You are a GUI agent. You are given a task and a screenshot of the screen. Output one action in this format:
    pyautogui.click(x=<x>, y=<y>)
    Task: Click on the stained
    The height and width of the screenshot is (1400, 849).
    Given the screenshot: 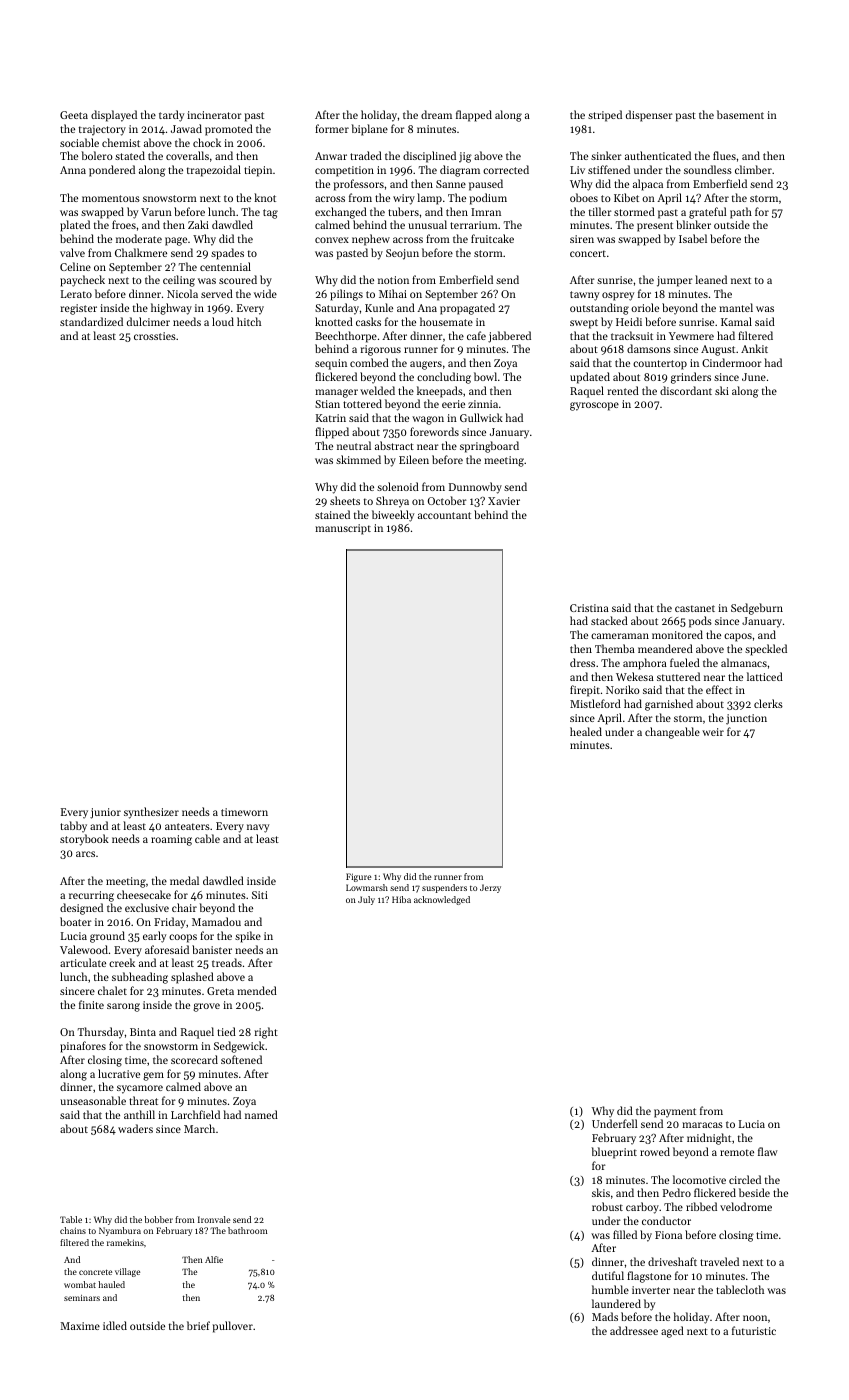 What is the action you would take?
    pyautogui.click(x=332, y=514)
